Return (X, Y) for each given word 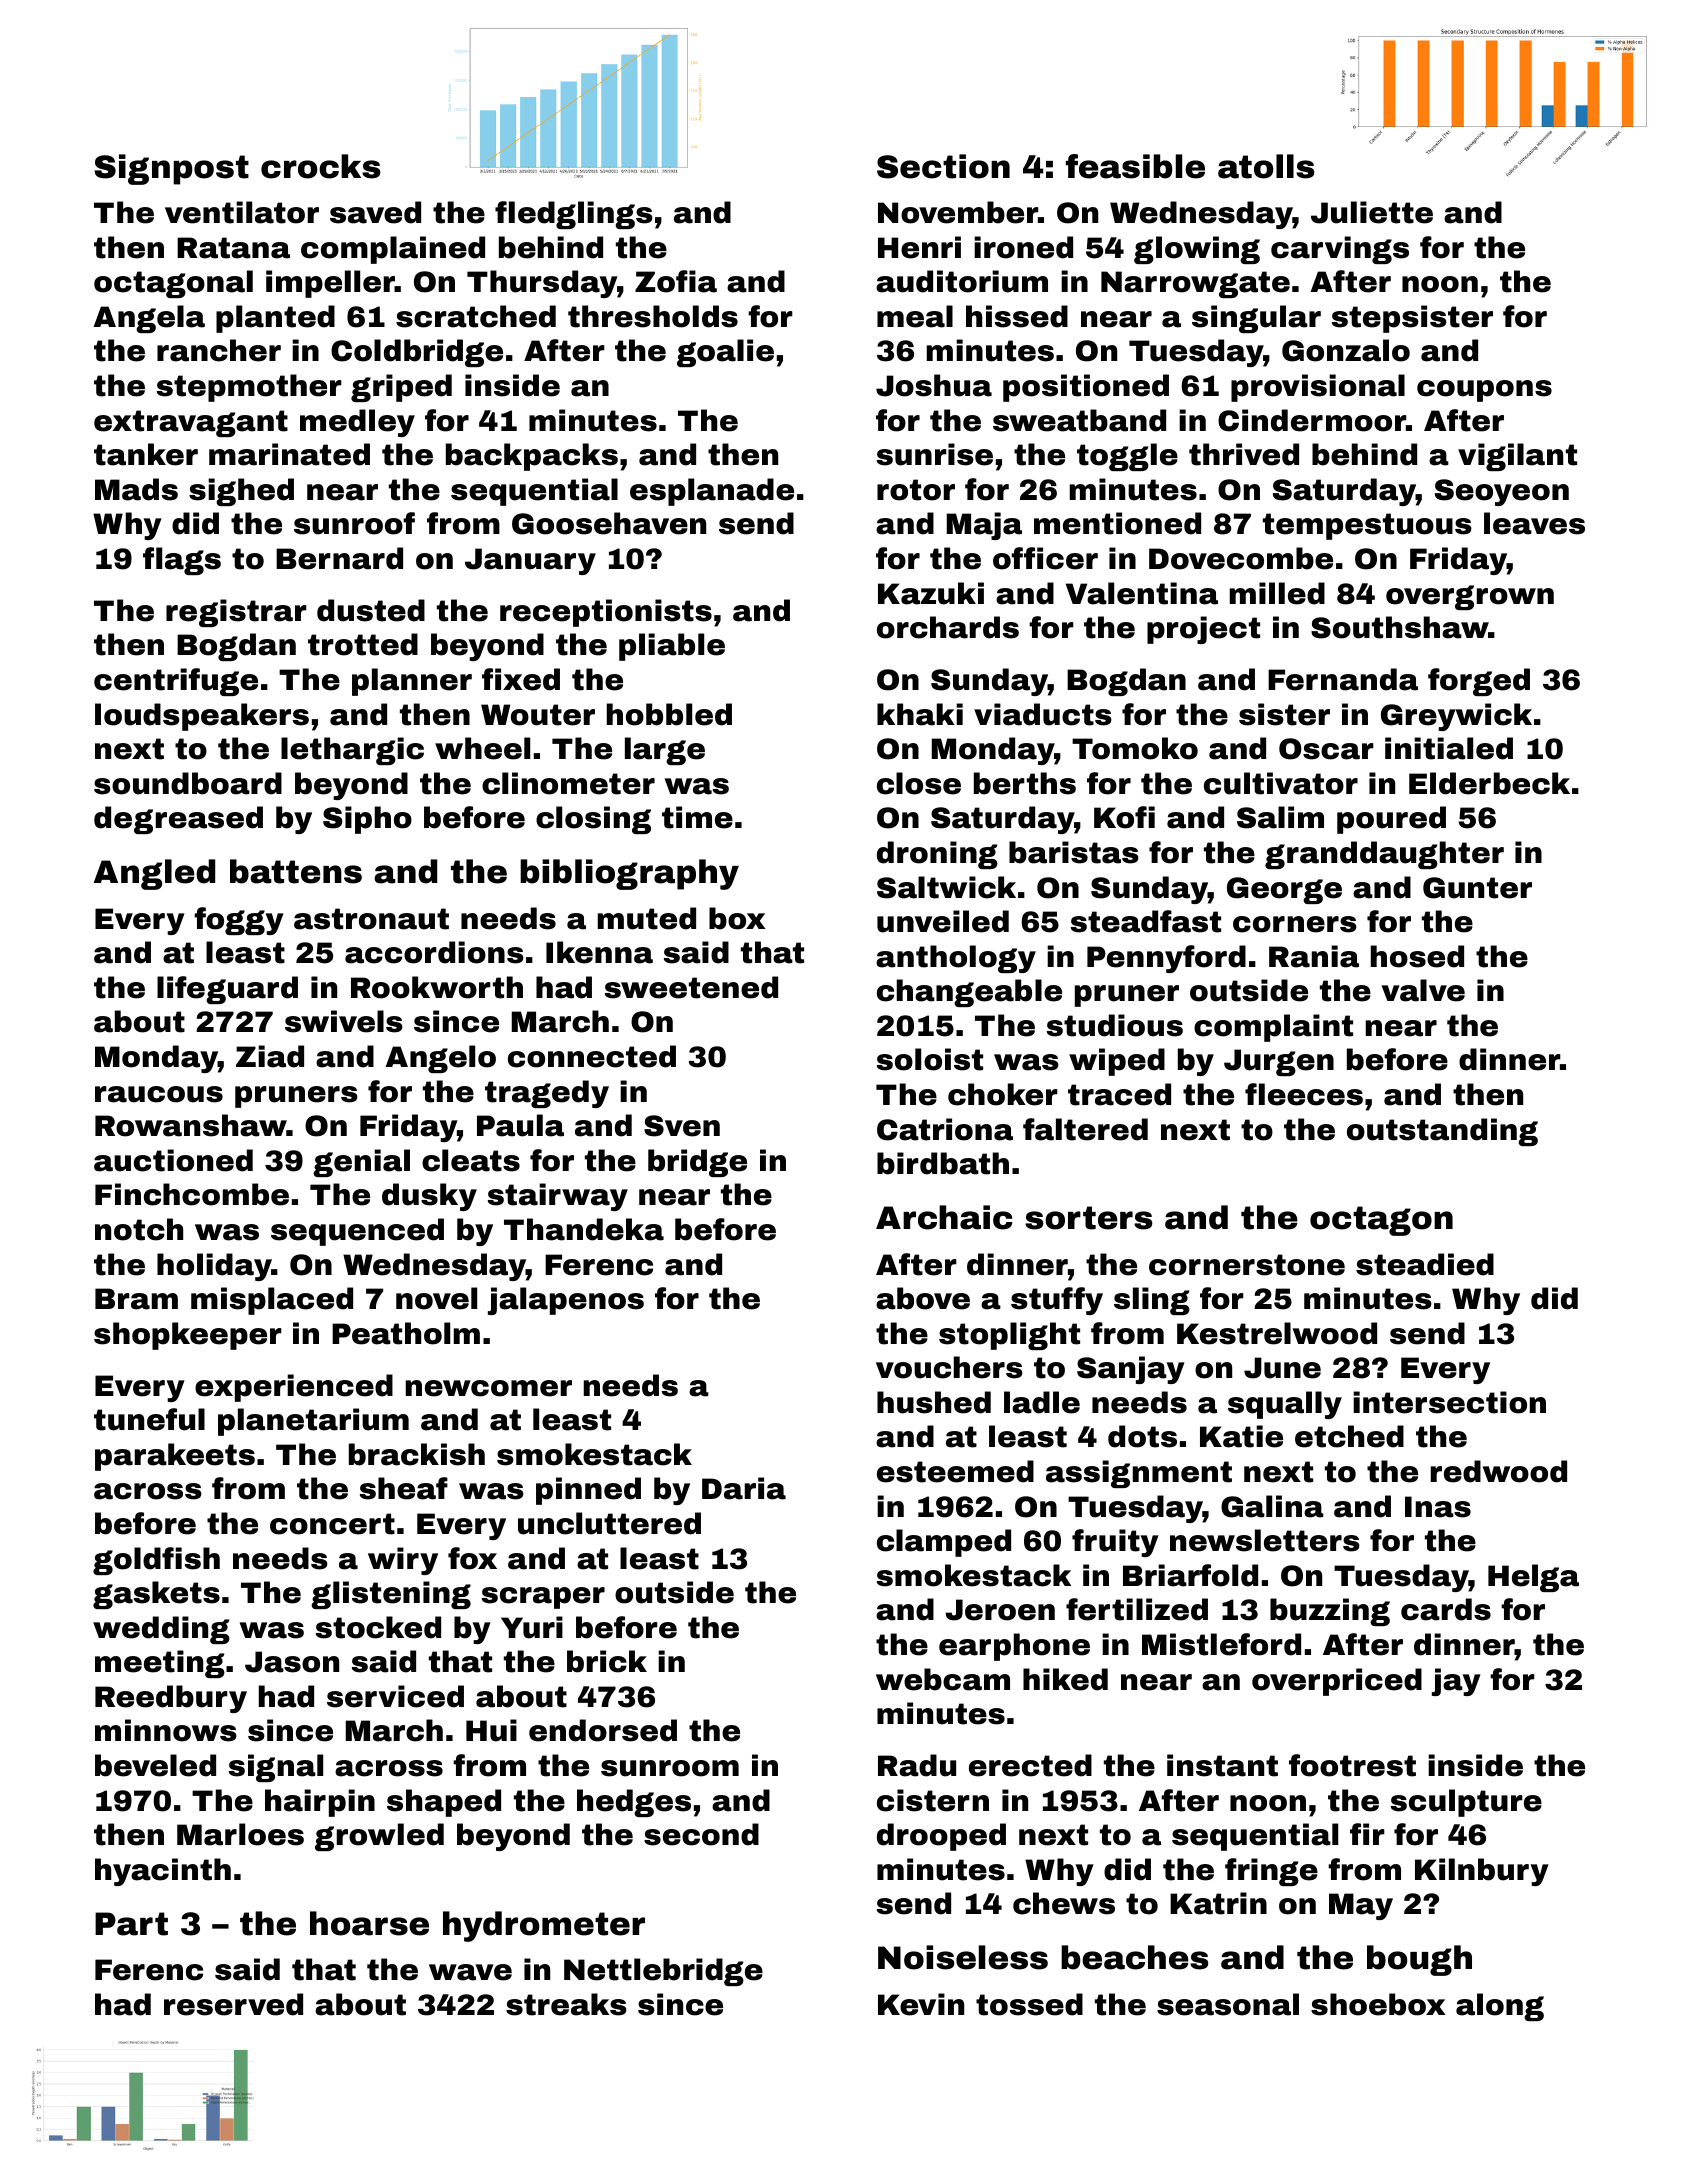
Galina (1272, 1506)
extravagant (191, 423)
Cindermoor (1312, 420)
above (923, 1298)
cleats (471, 1160)
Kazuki (931, 593)
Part (131, 1924)
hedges (634, 1803)
